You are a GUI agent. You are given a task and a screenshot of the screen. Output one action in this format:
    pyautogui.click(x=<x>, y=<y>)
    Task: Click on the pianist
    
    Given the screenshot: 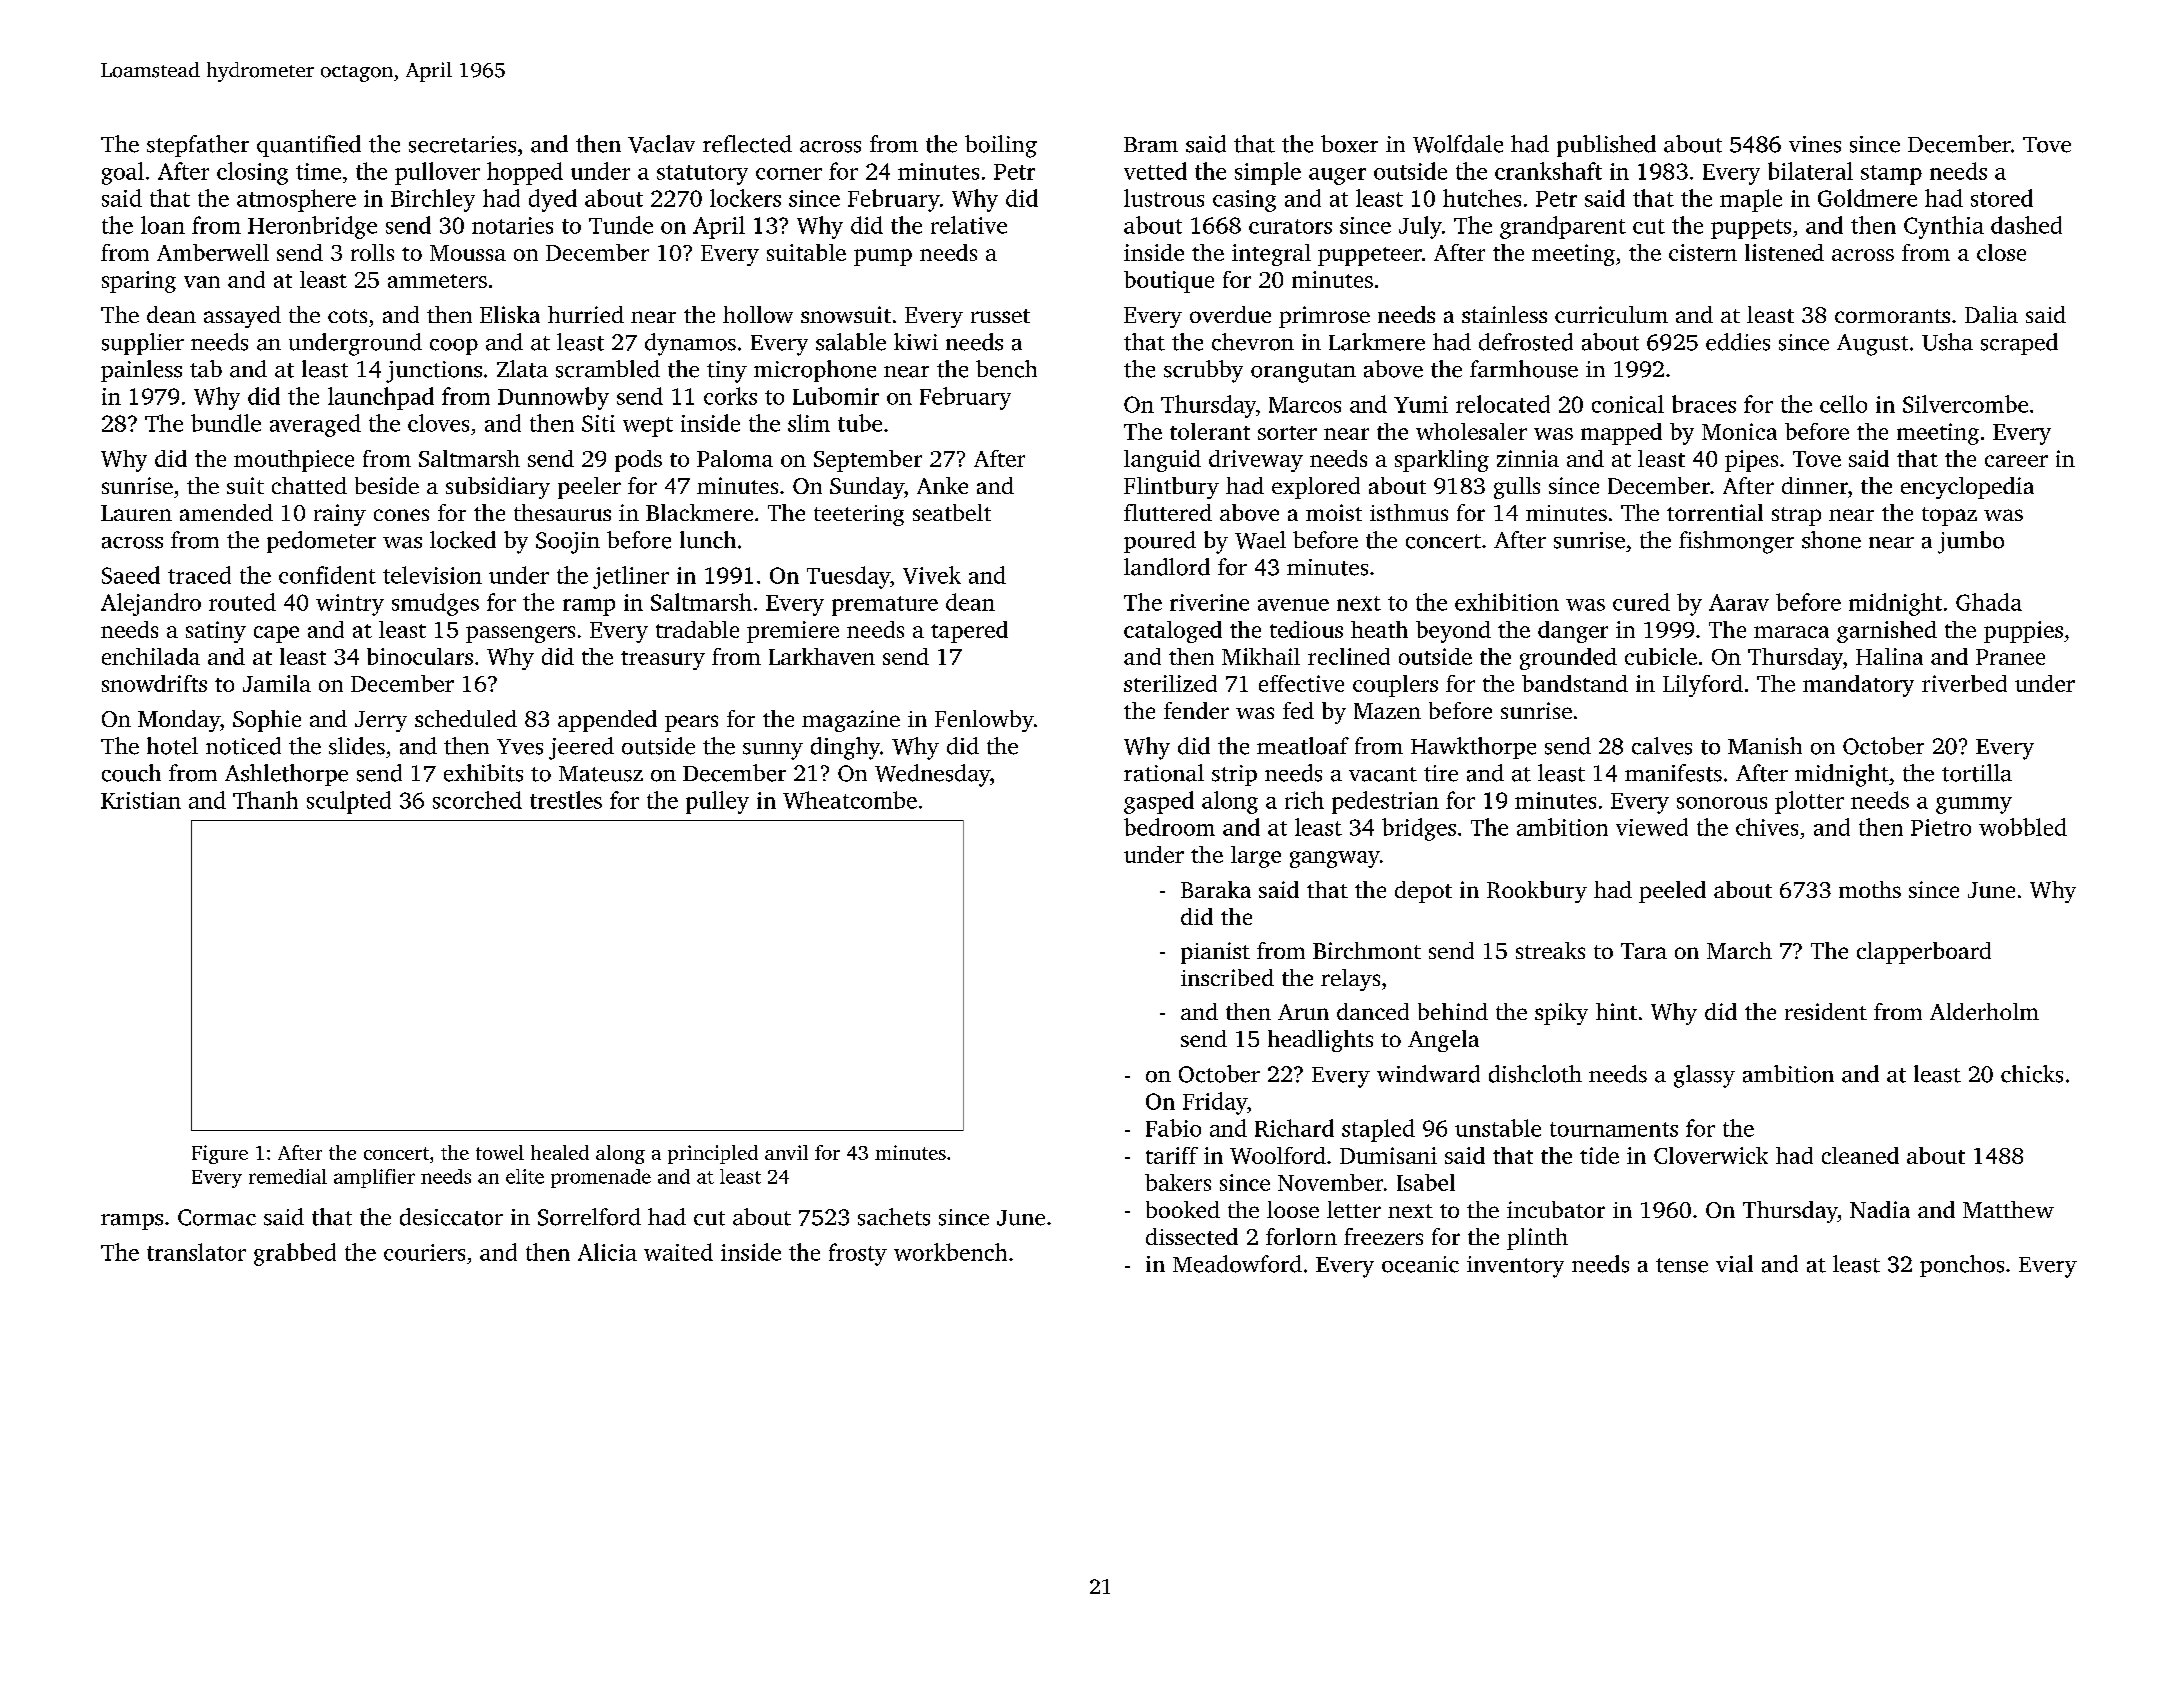 What is the action you would take?
    pyautogui.click(x=1215, y=953)
